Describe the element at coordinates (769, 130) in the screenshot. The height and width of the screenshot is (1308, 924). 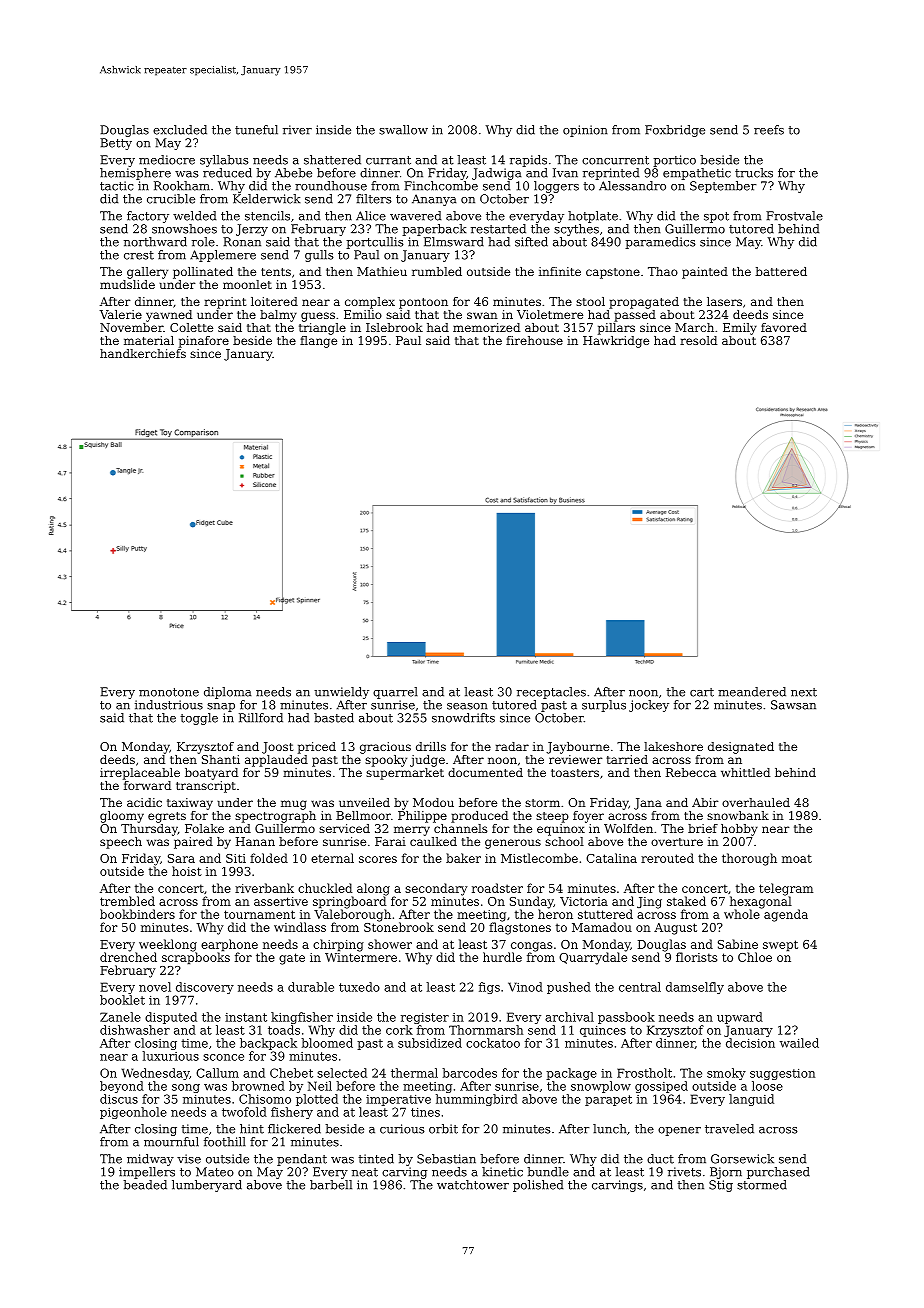
I see `reefs` at that location.
